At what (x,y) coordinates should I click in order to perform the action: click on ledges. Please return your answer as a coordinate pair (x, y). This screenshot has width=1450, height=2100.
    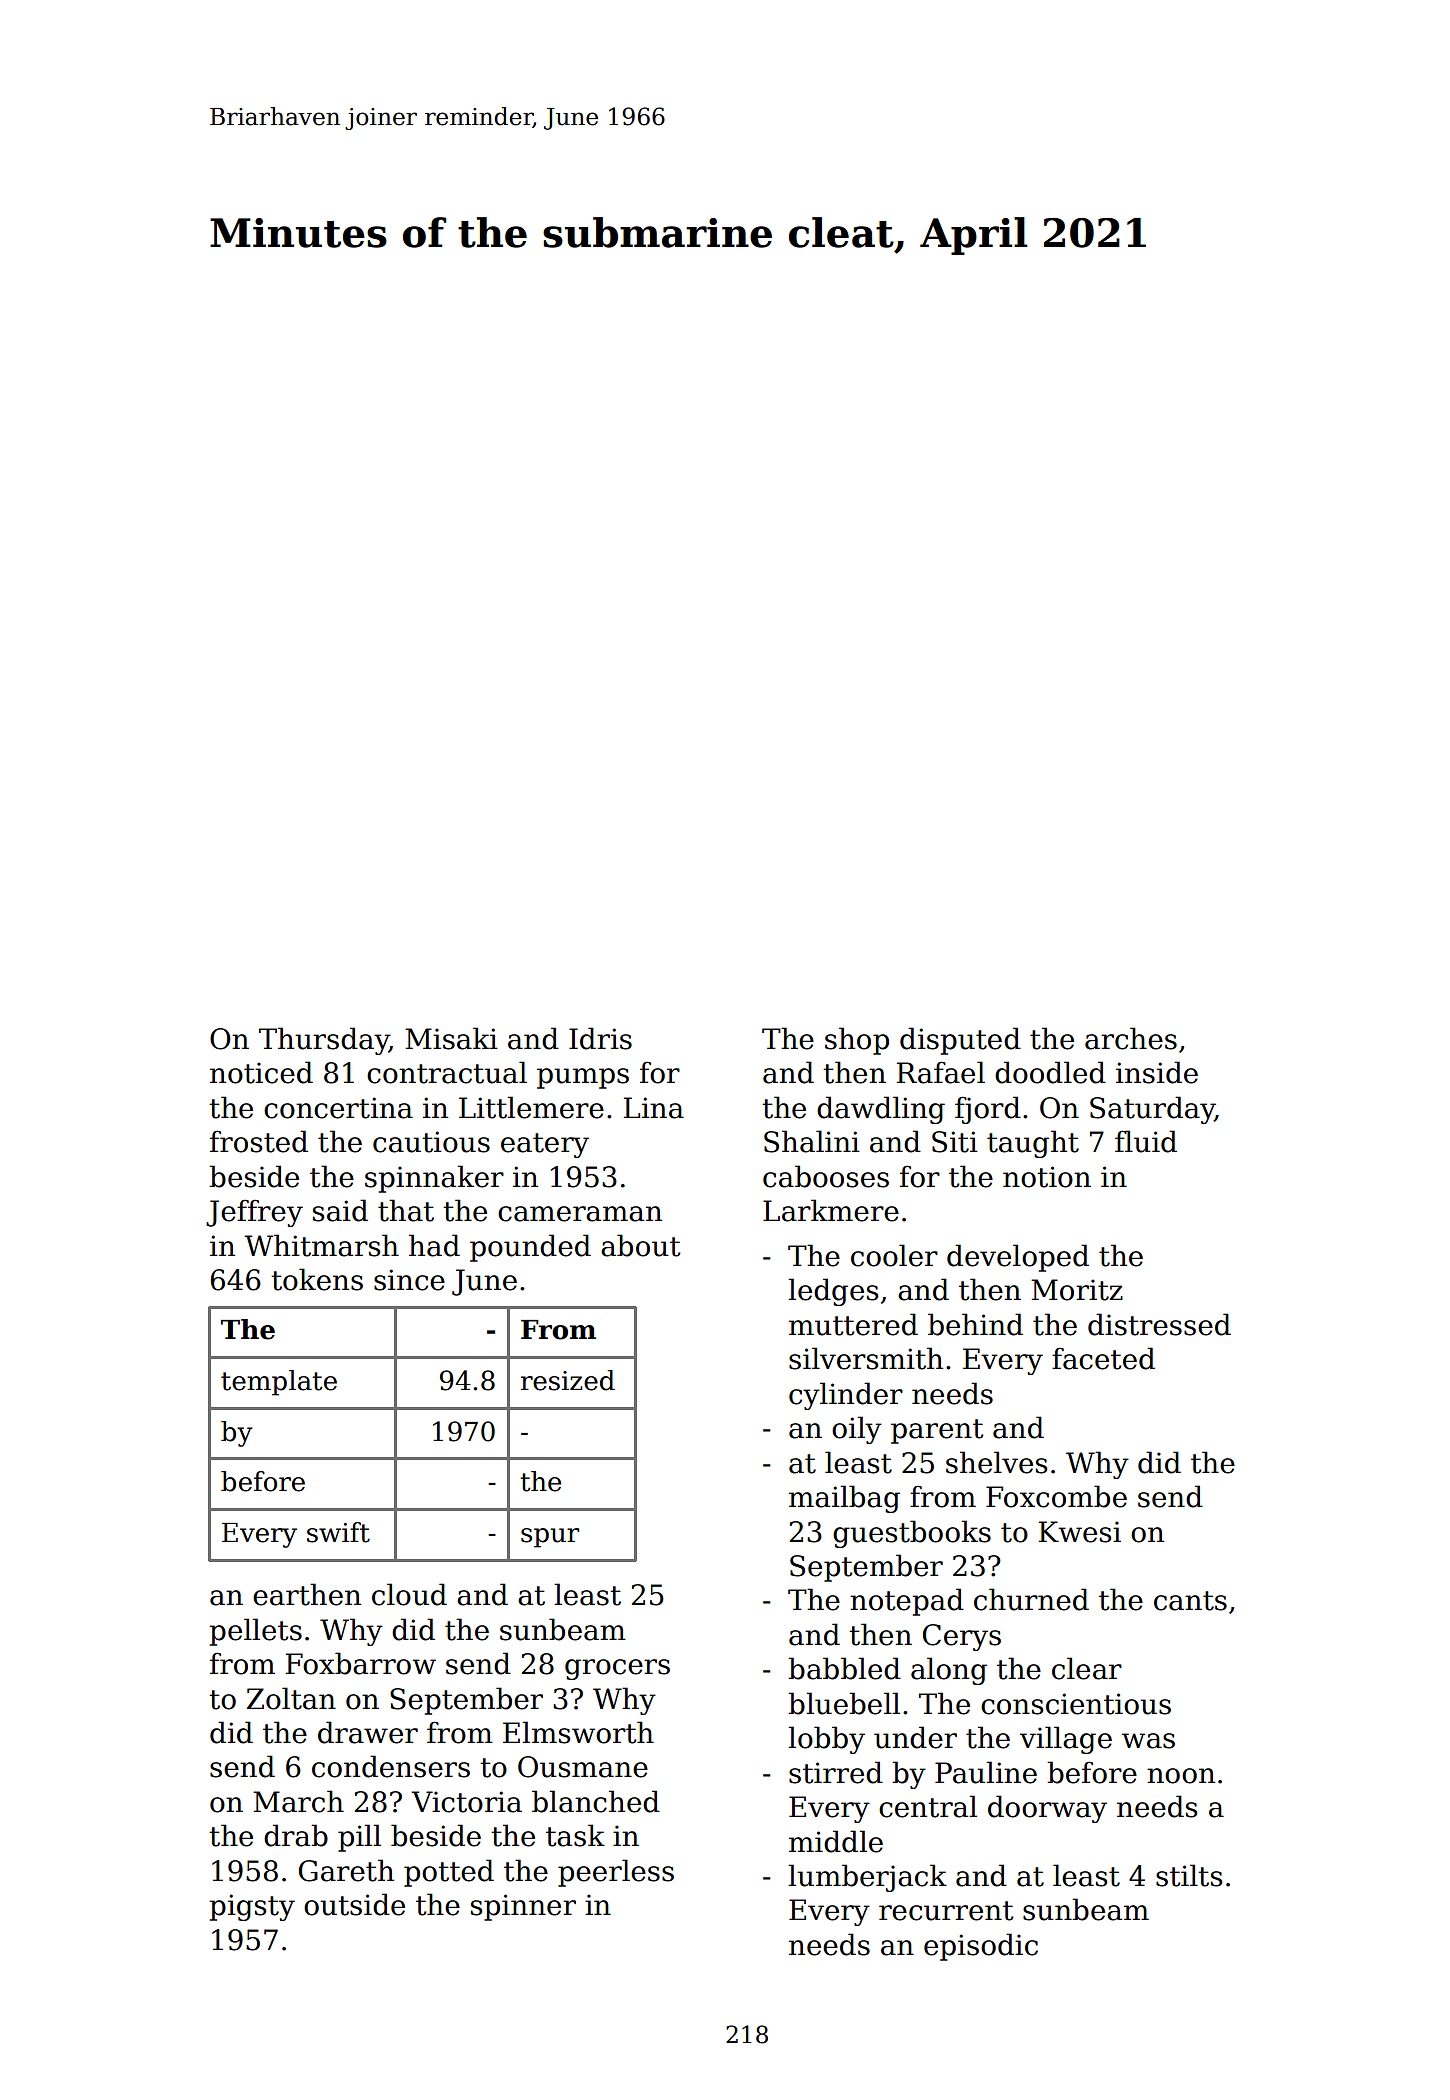
    Looking at the image, I should click on (833, 1292).
